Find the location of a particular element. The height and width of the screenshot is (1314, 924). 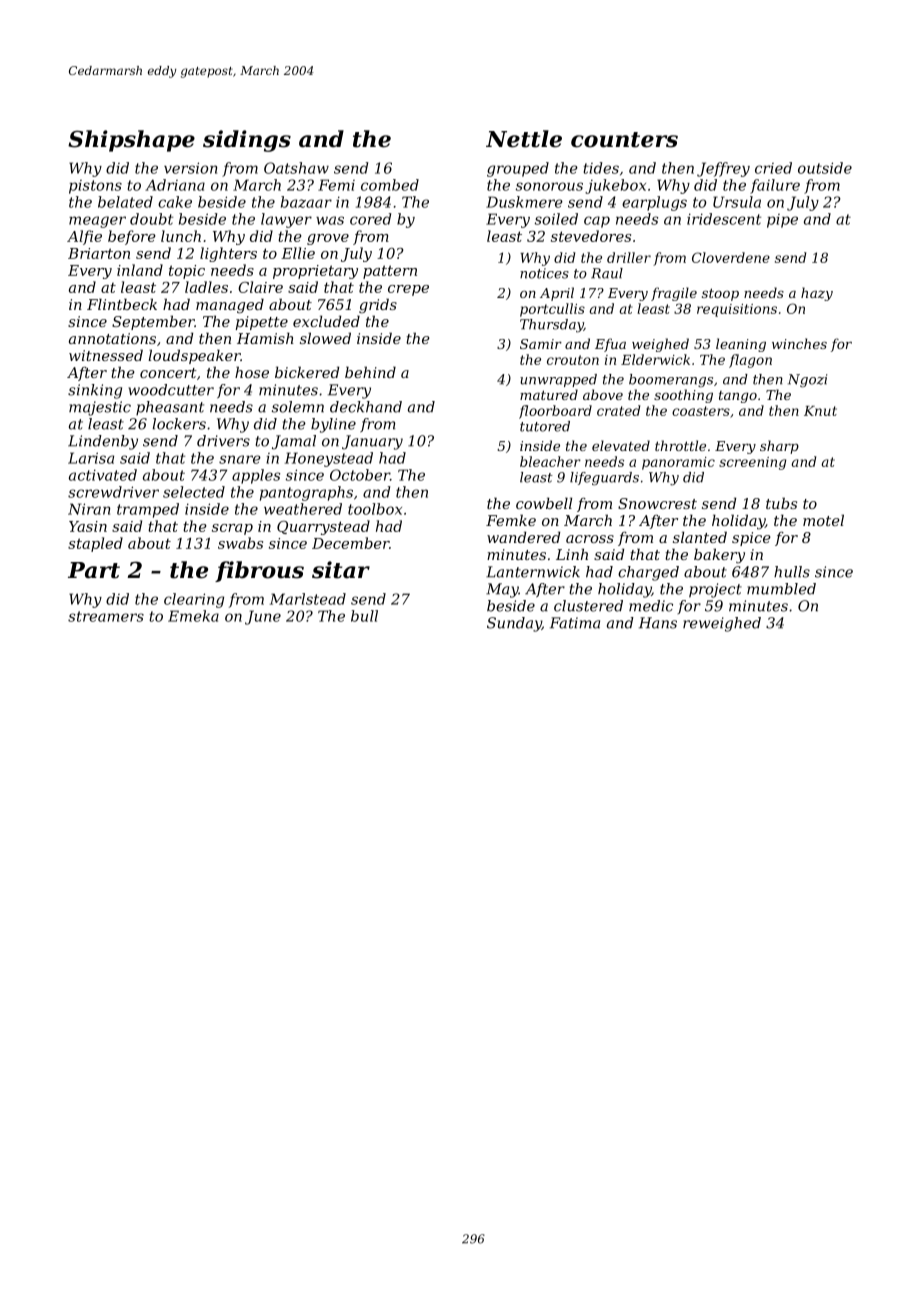

matured is located at coordinates (549, 394).
